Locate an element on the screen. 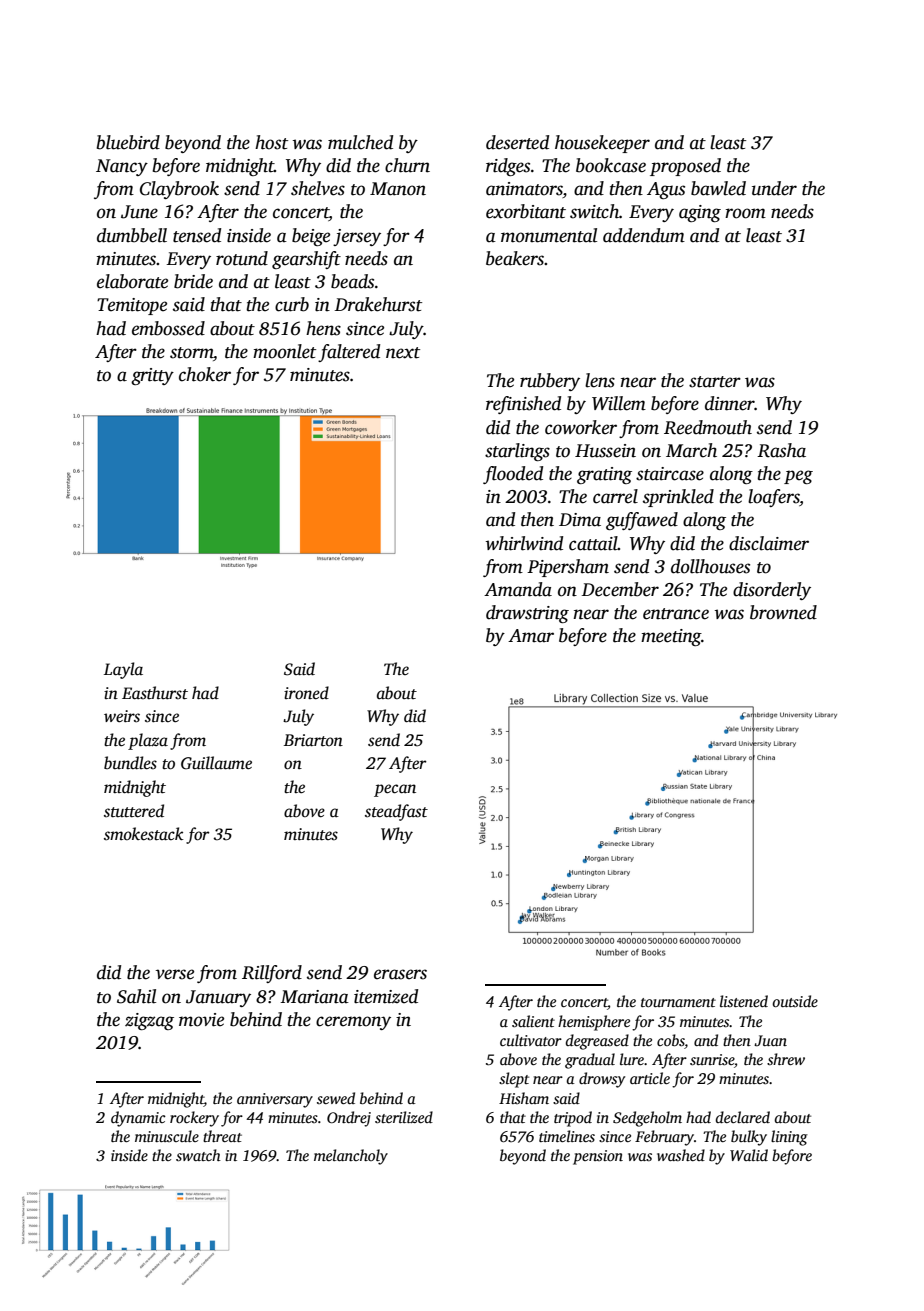 Image resolution: width=924 pixels, height=1311 pixels. salient is located at coordinates (533, 1021).
